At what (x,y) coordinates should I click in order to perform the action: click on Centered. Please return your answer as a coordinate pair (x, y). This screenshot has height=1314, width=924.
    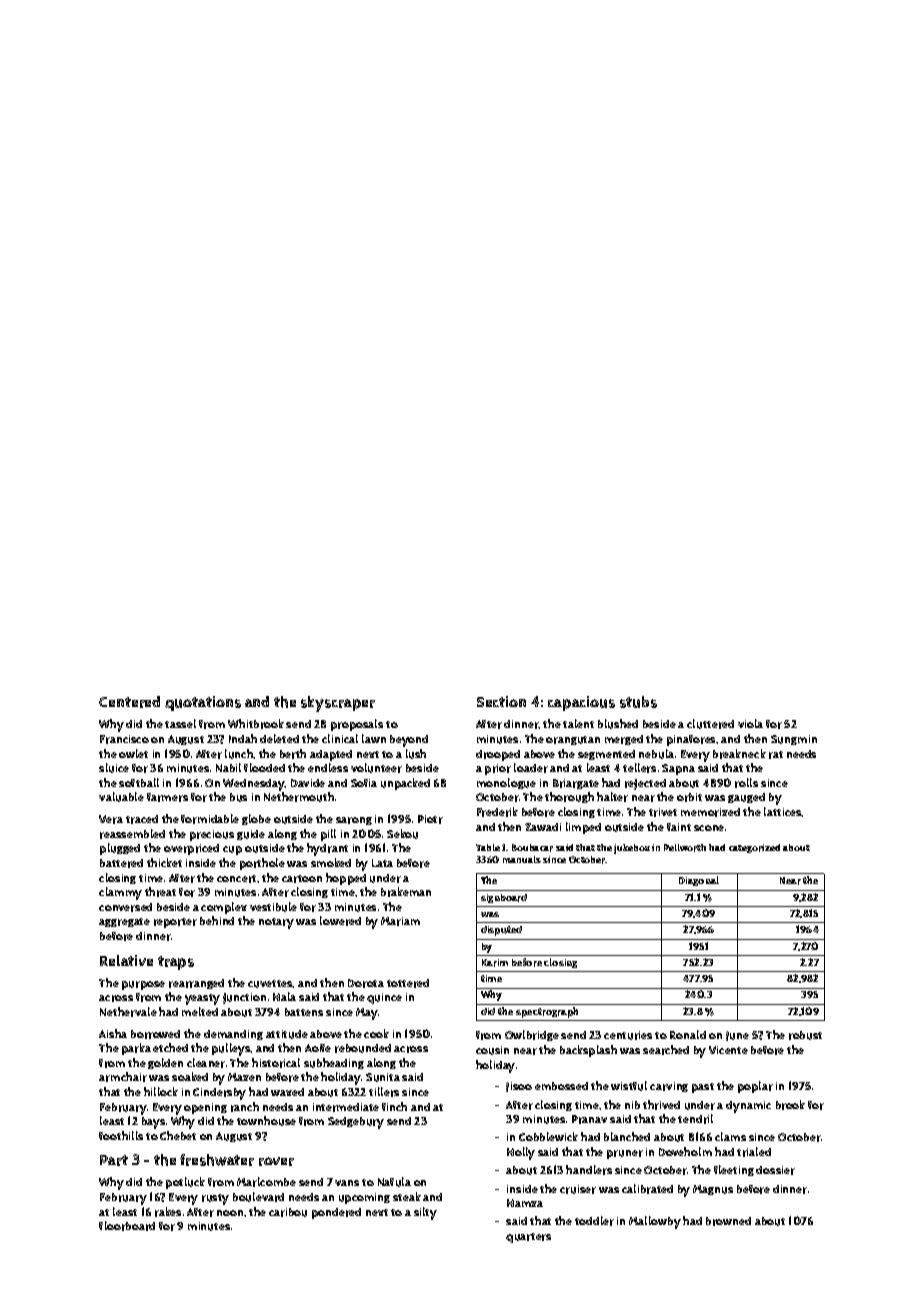
    Looking at the image, I should click on (129, 702).
